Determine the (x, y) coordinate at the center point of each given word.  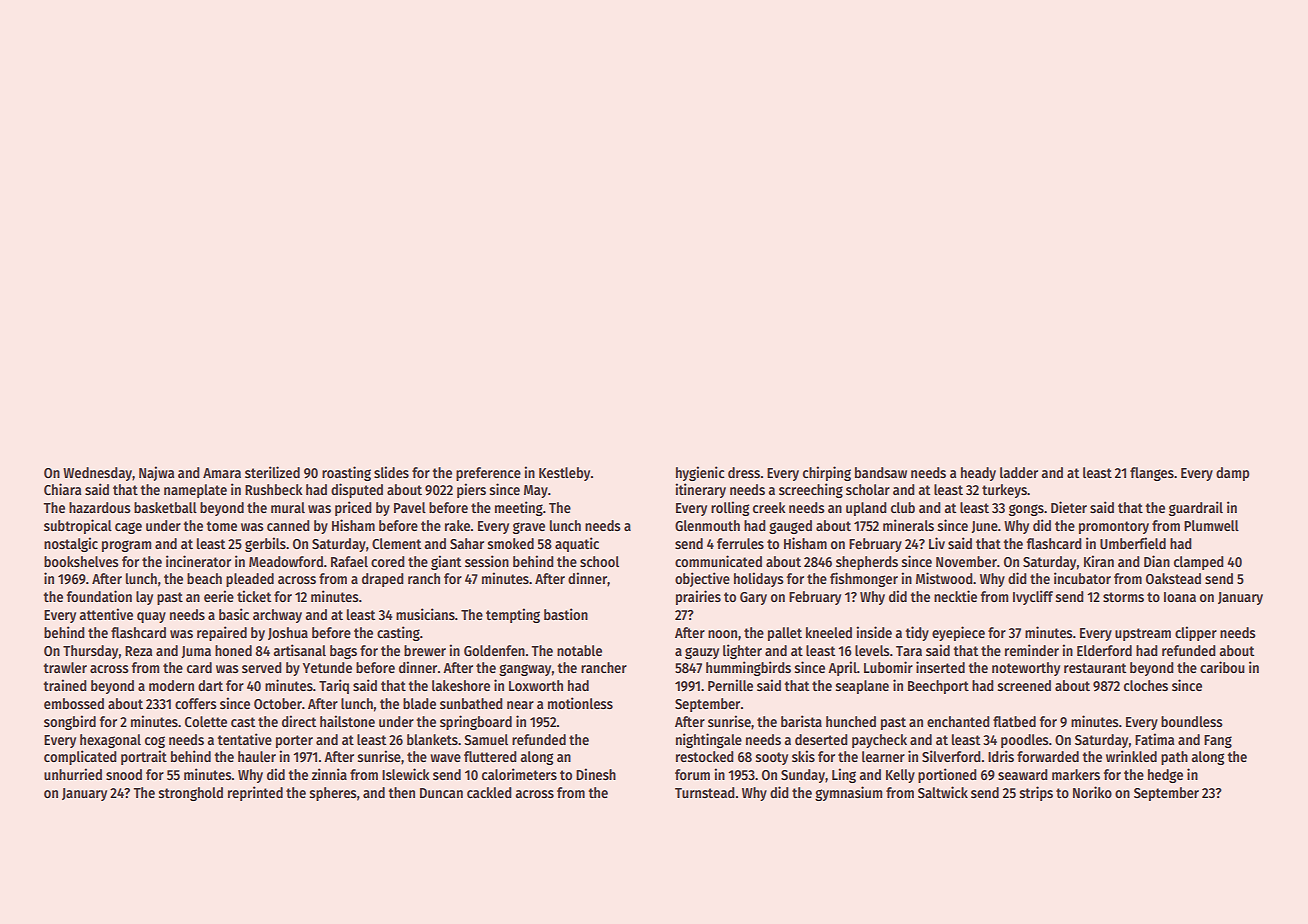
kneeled (829, 632)
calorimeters (519, 774)
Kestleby (564, 474)
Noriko (1092, 792)
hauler (257, 756)
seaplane (862, 687)
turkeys (1004, 491)
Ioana (1180, 597)
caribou (1222, 667)
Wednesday (97, 474)
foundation (99, 596)
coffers (196, 703)
